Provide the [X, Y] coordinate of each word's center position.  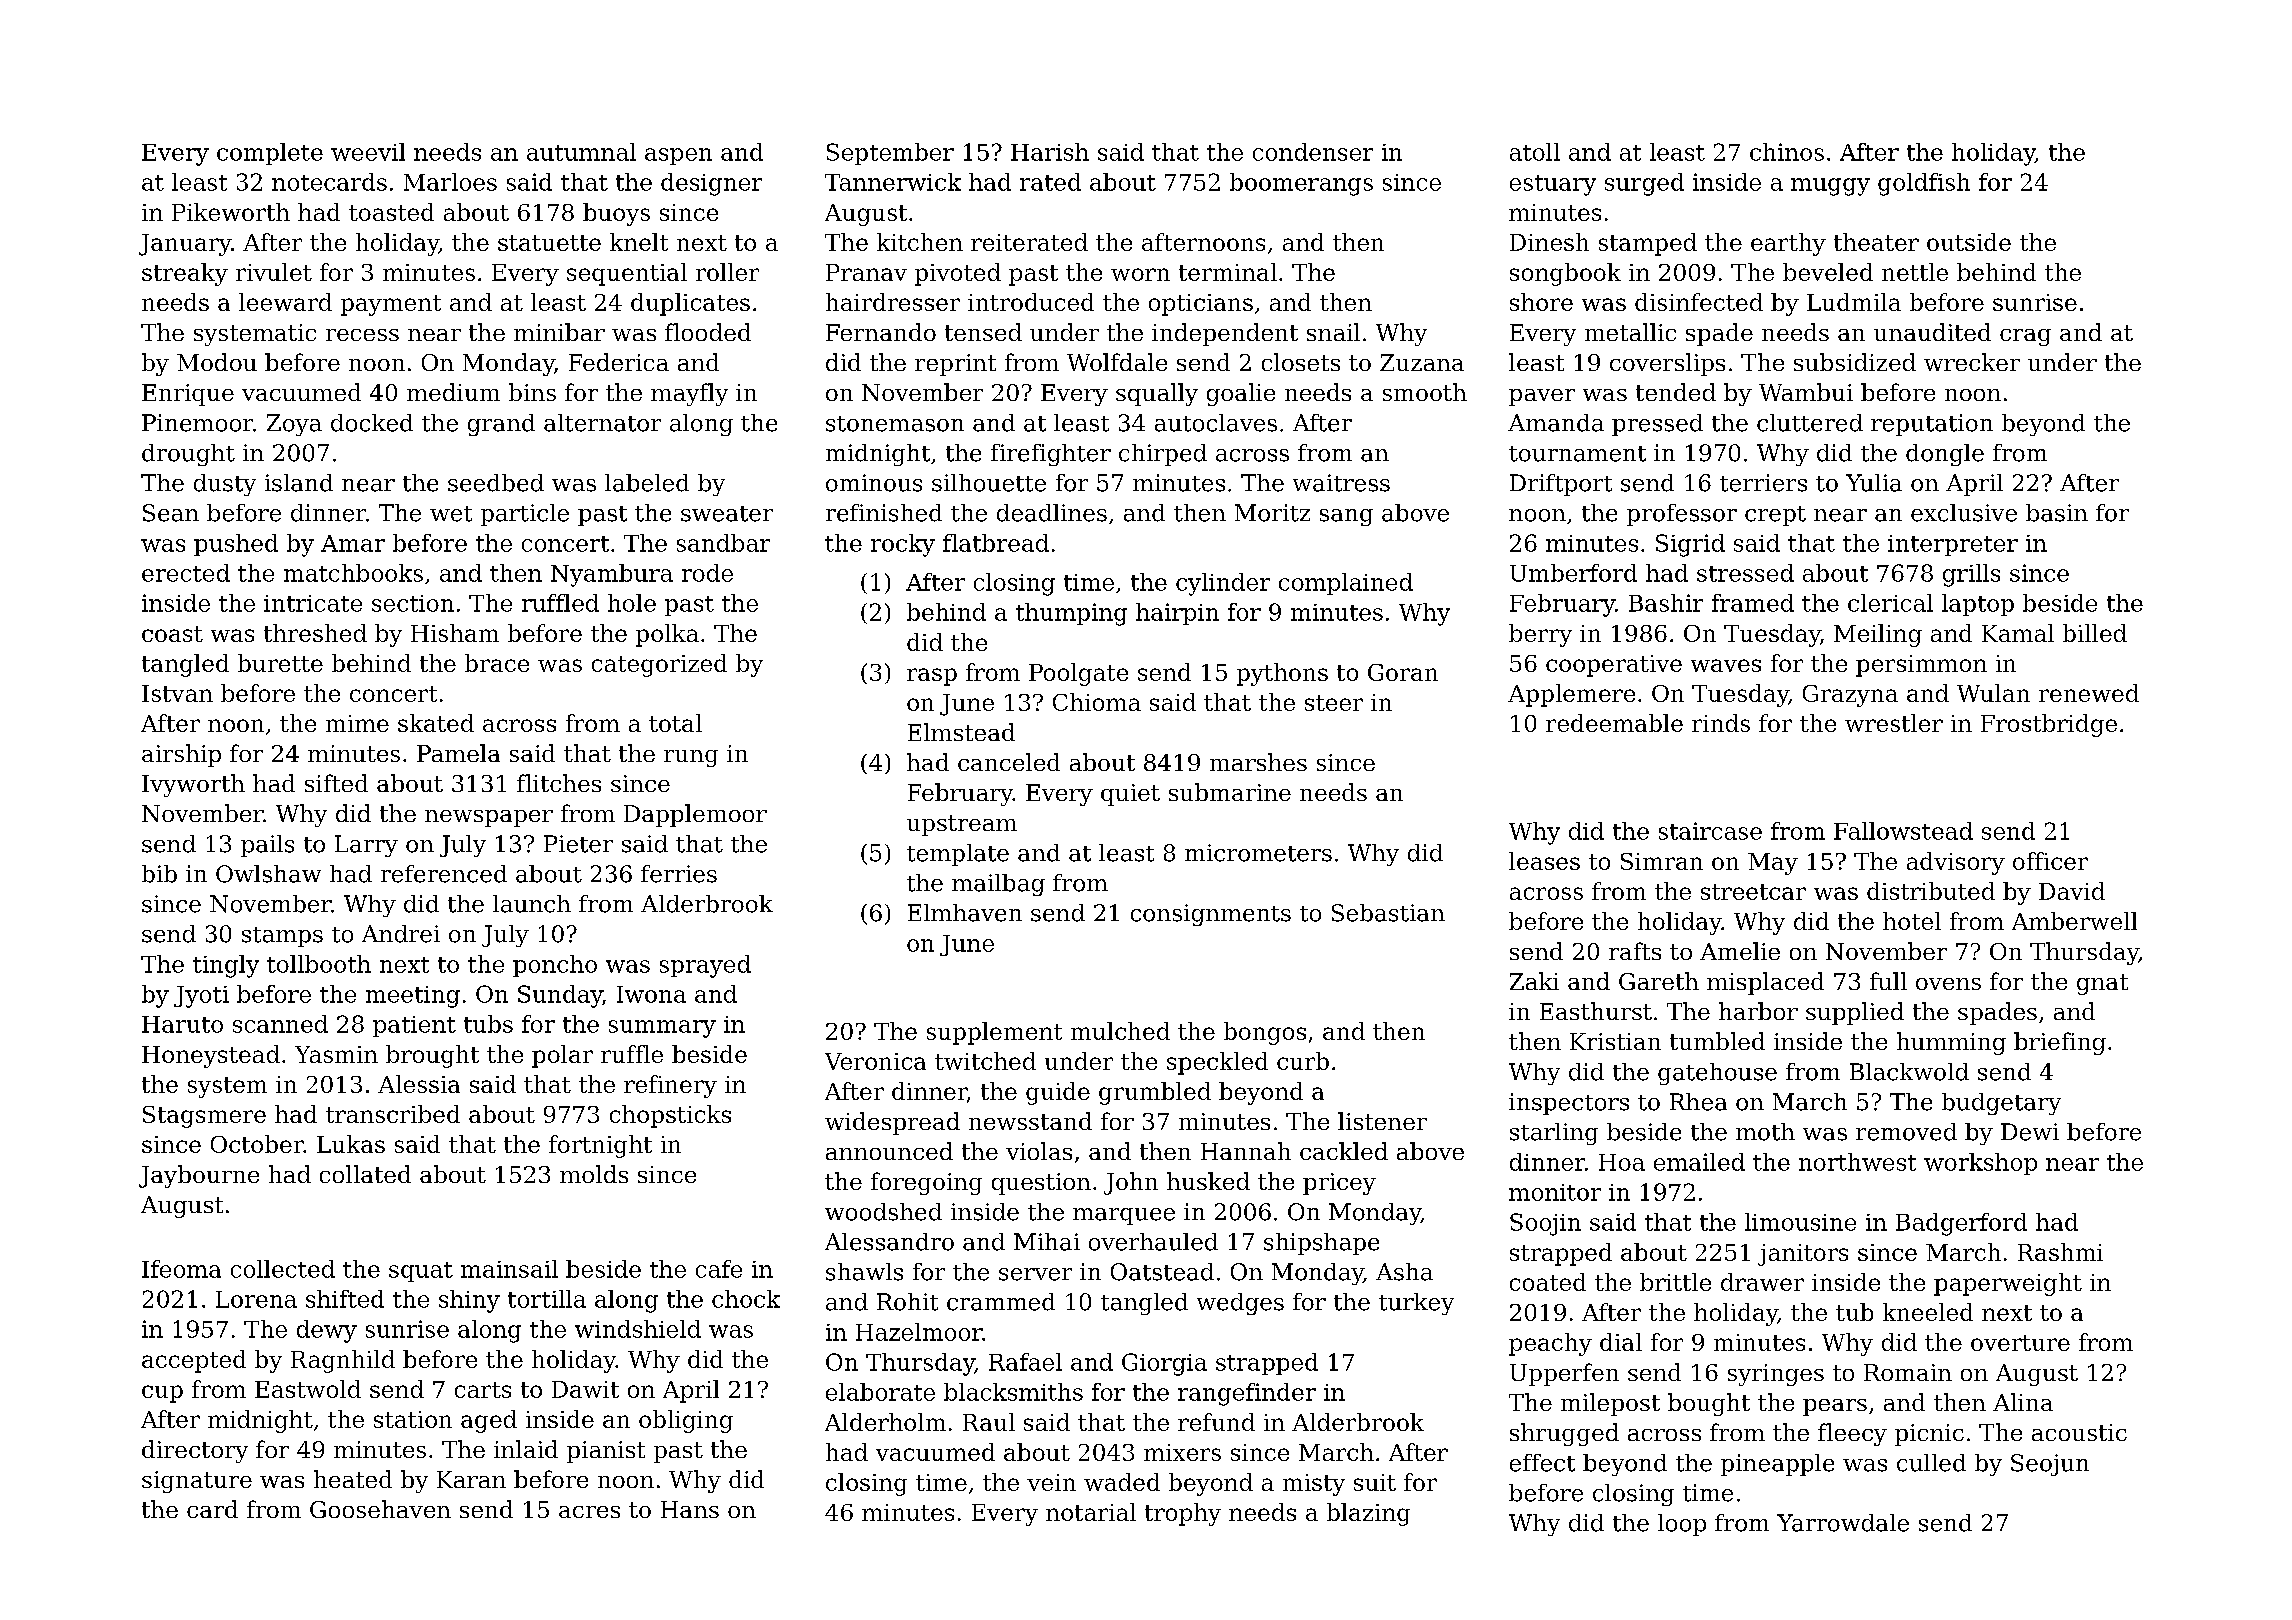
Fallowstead [1903, 831]
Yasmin [336, 1054]
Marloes [450, 182]
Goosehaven [380, 1509]
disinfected [1699, 302]
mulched [1120, 1031]
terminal [1228, 272]
